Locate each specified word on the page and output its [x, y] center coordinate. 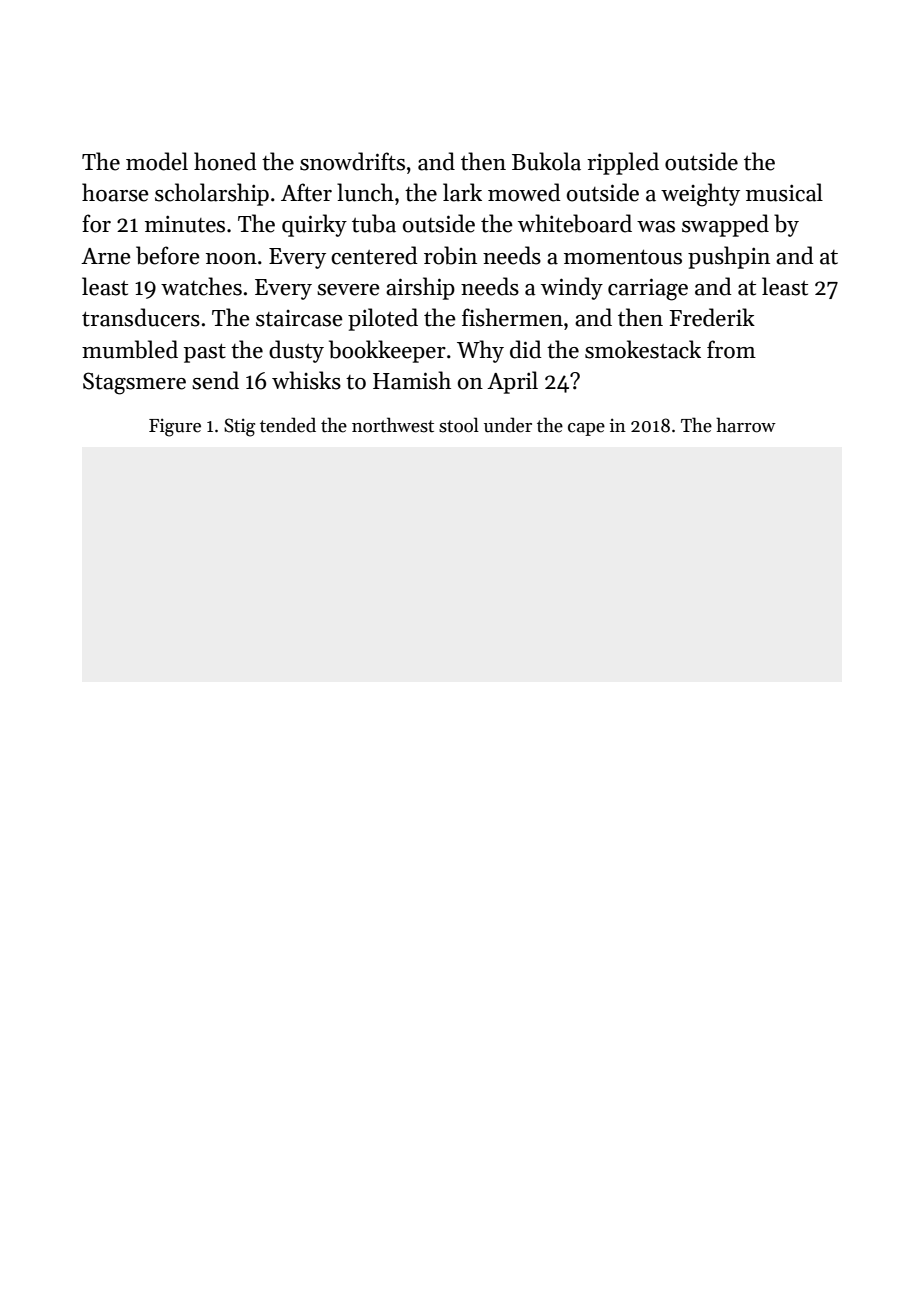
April [512, 382]
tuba [374, 223]
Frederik [712, 317]
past [205, 353]
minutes [185, 224]
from [731, 349]
